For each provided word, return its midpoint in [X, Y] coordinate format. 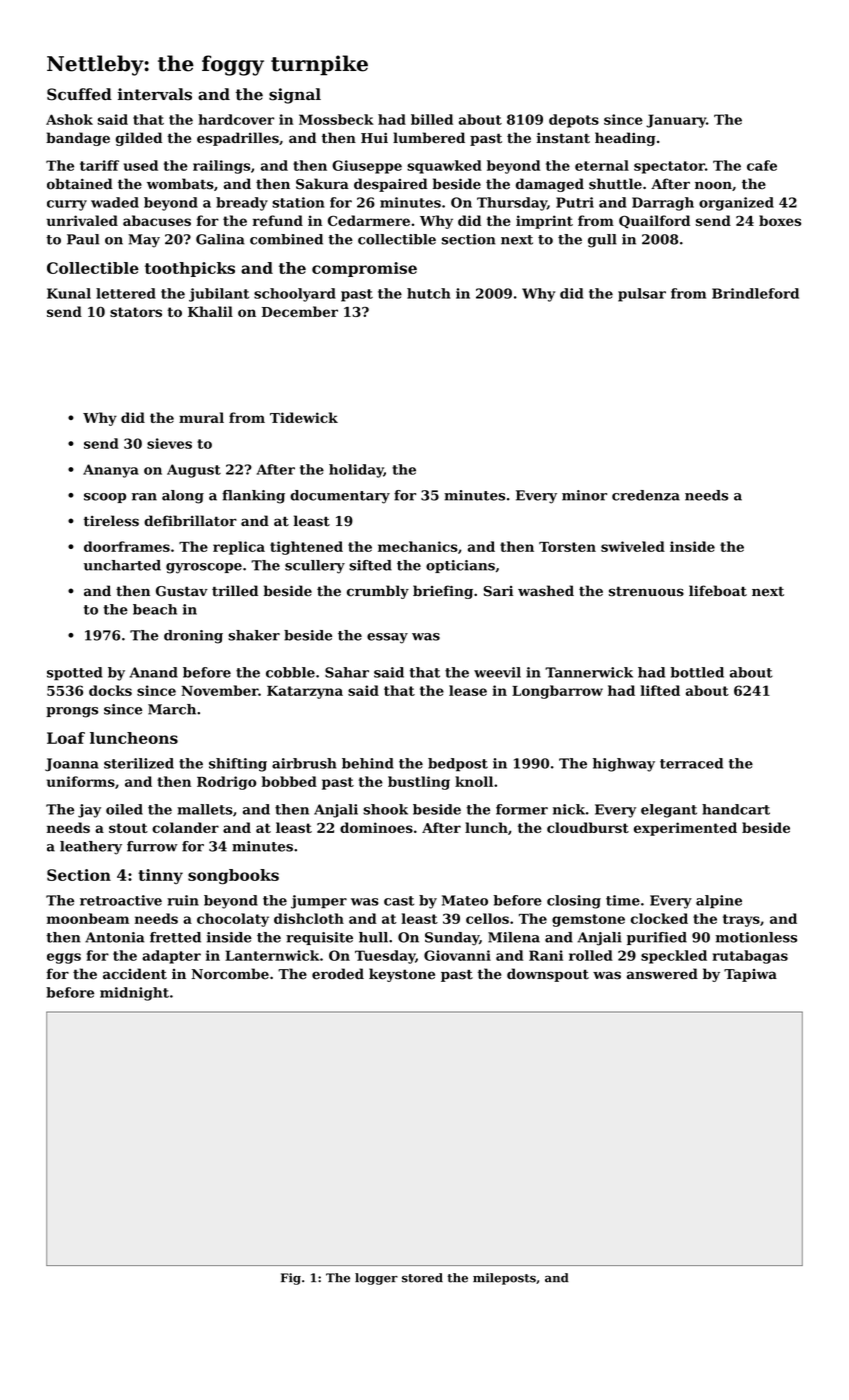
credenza [646, 495]
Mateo [465, 900]
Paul [83, 239]
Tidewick [304, 417]
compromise [364, 269]
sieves [169, 443]
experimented [685, 829]
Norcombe [230, 974]
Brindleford [755, 293]
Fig [291, 1279]
